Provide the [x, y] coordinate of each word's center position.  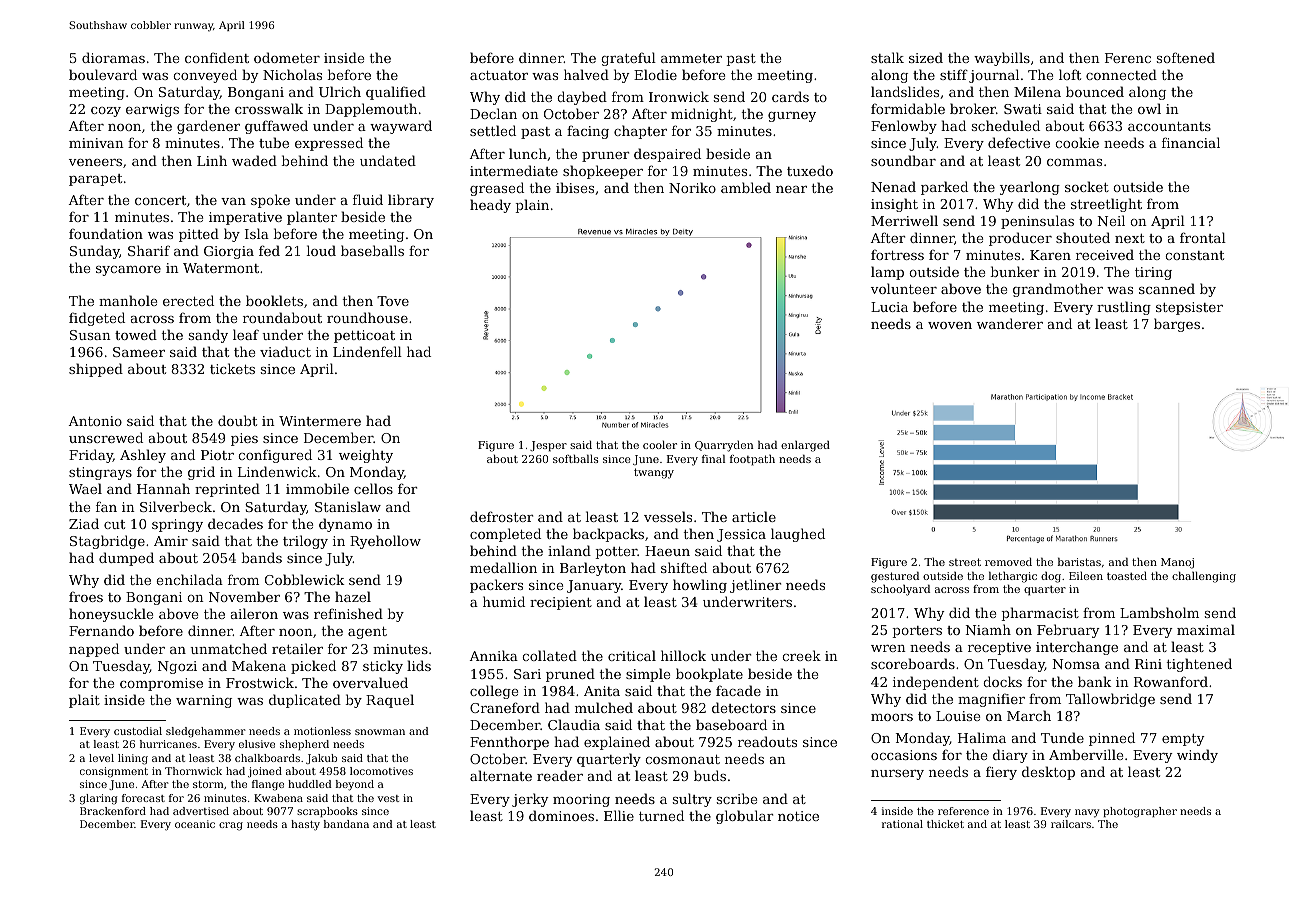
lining [133, 759]
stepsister [1189, 308]
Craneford [505, 707]
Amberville [1086, 754]
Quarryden [724, 446]
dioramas [113, 57]
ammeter [691, 58]
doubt [237, 420]
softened [1186, 57]
